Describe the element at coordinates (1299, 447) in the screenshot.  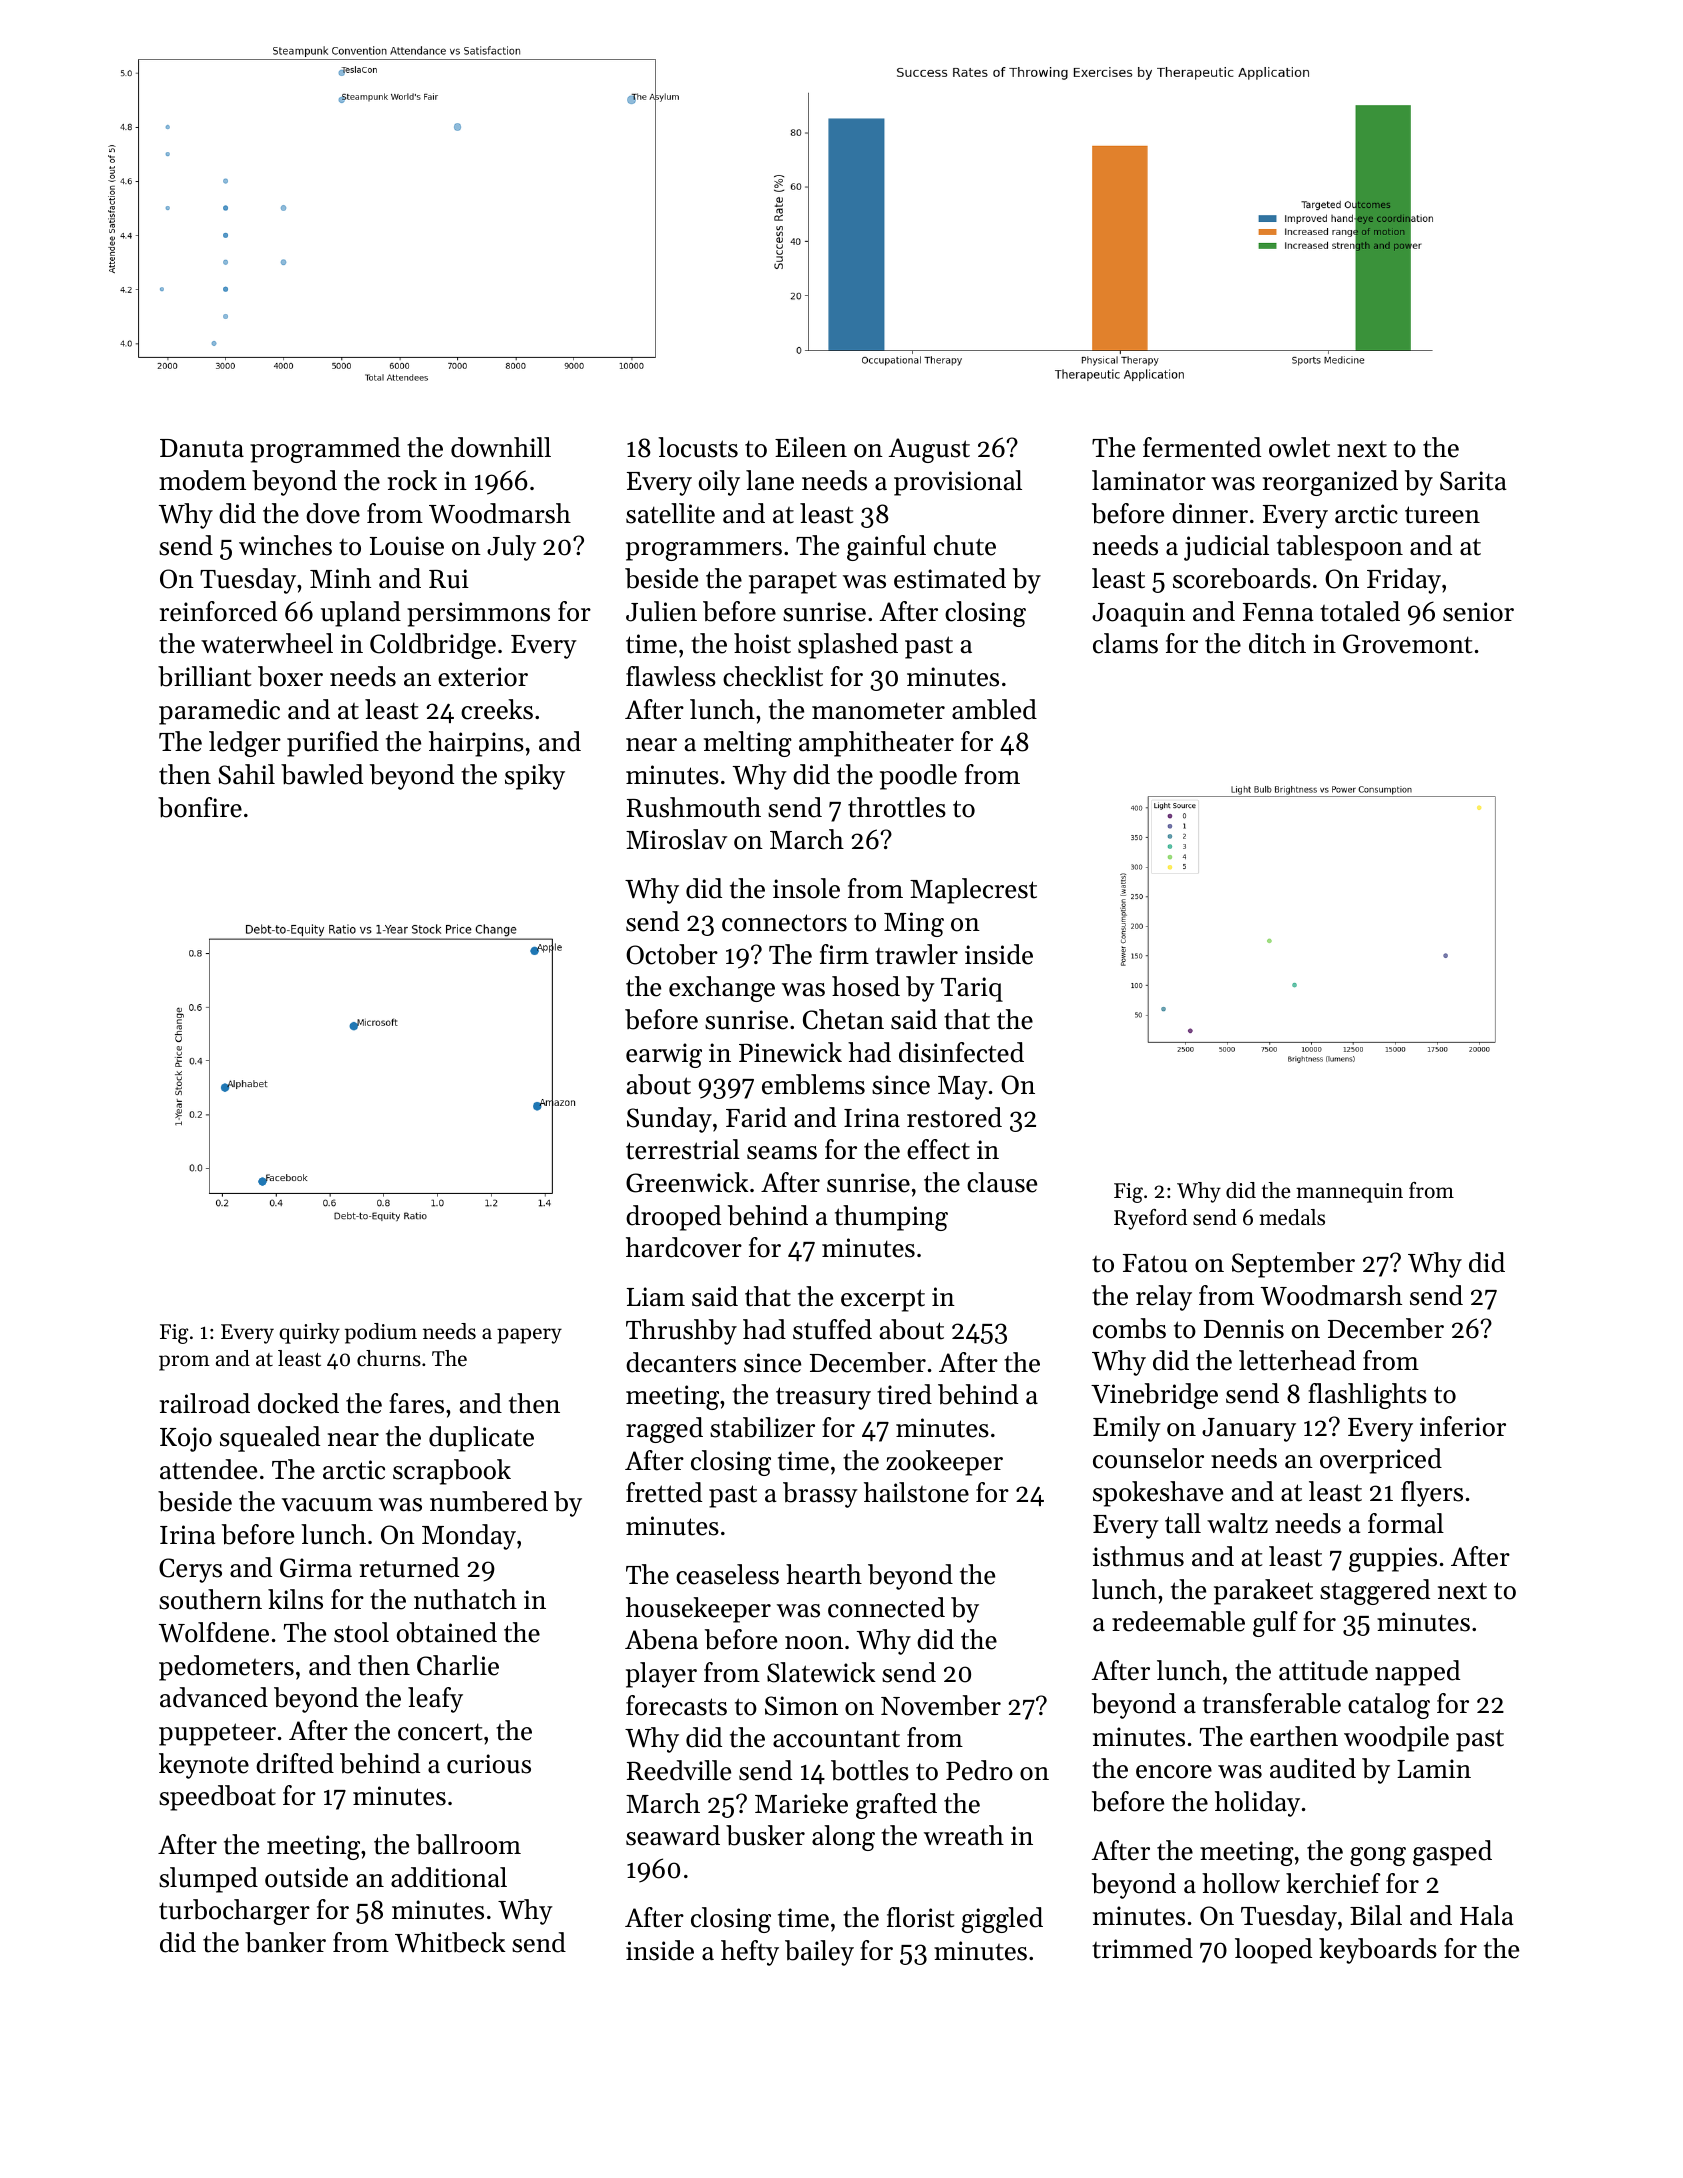
I see `owlet` at that location.
